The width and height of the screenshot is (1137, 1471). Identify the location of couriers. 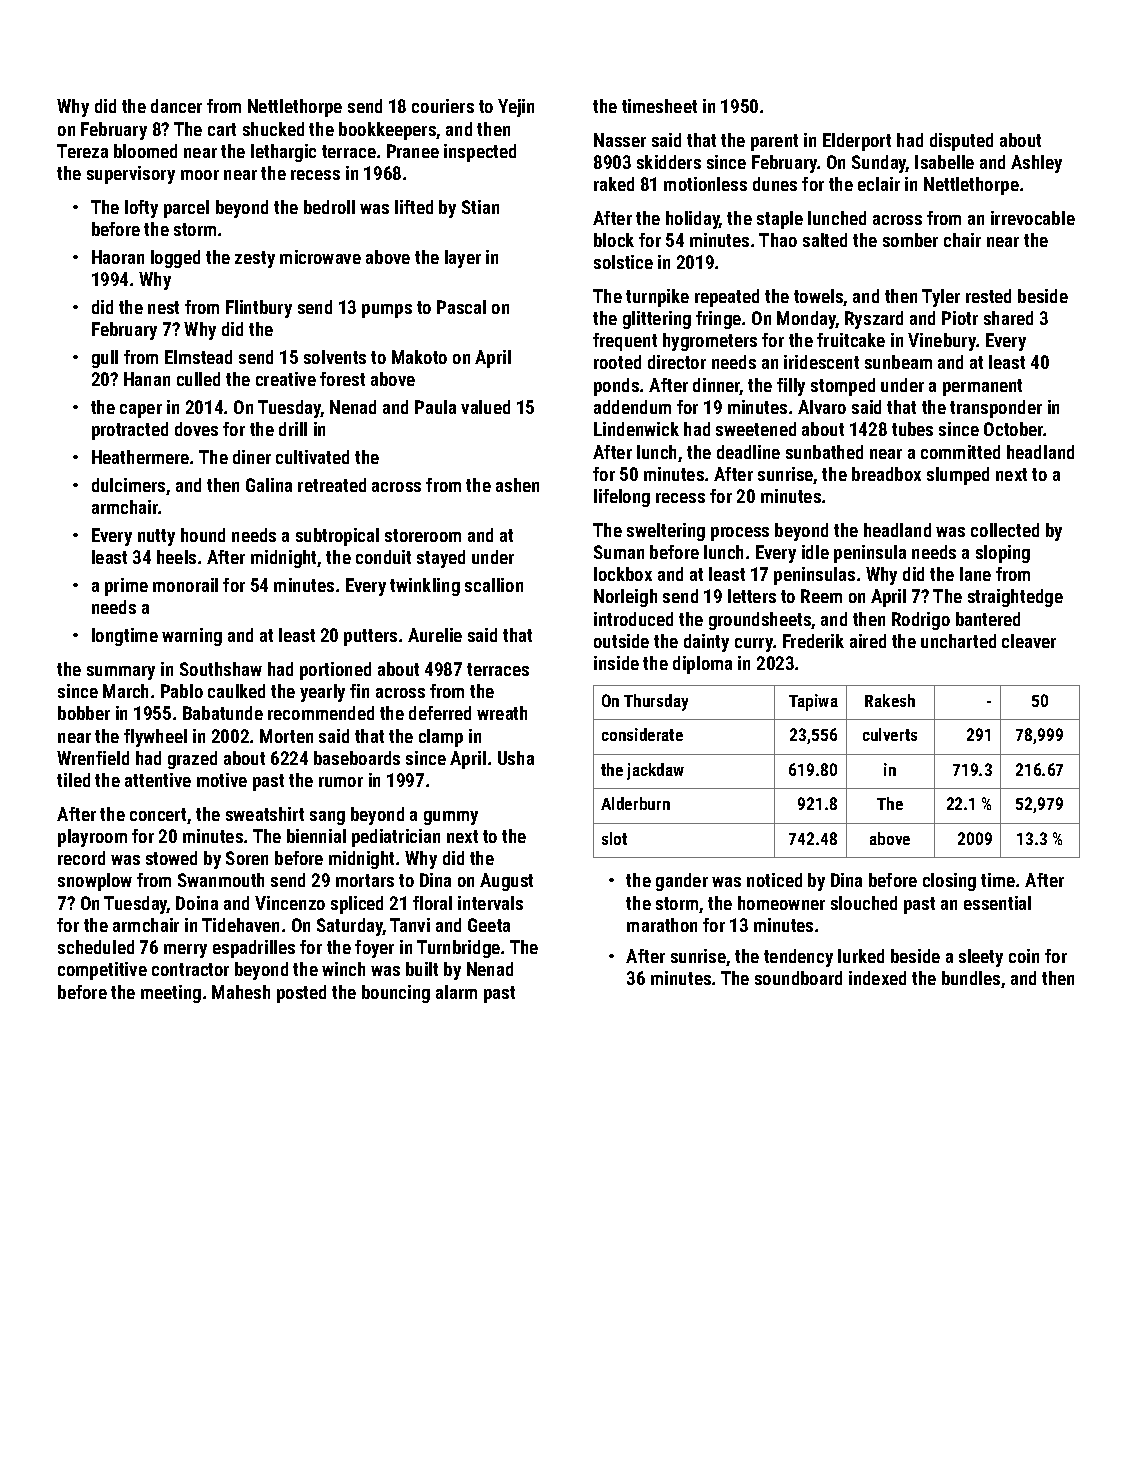
(443, 106).
